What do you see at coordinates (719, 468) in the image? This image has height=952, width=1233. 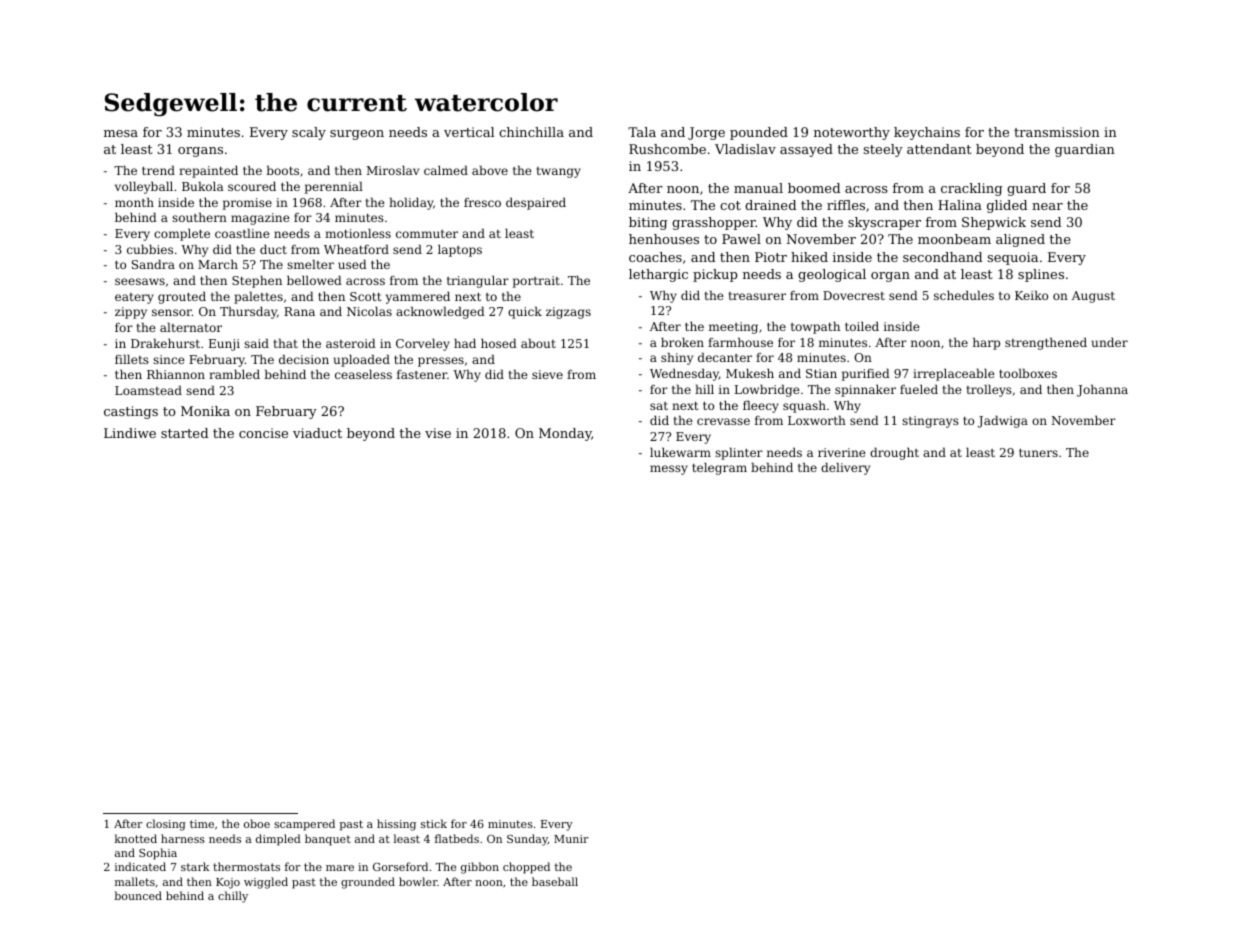 I see `telegram` at bounding box center [719, 468].
